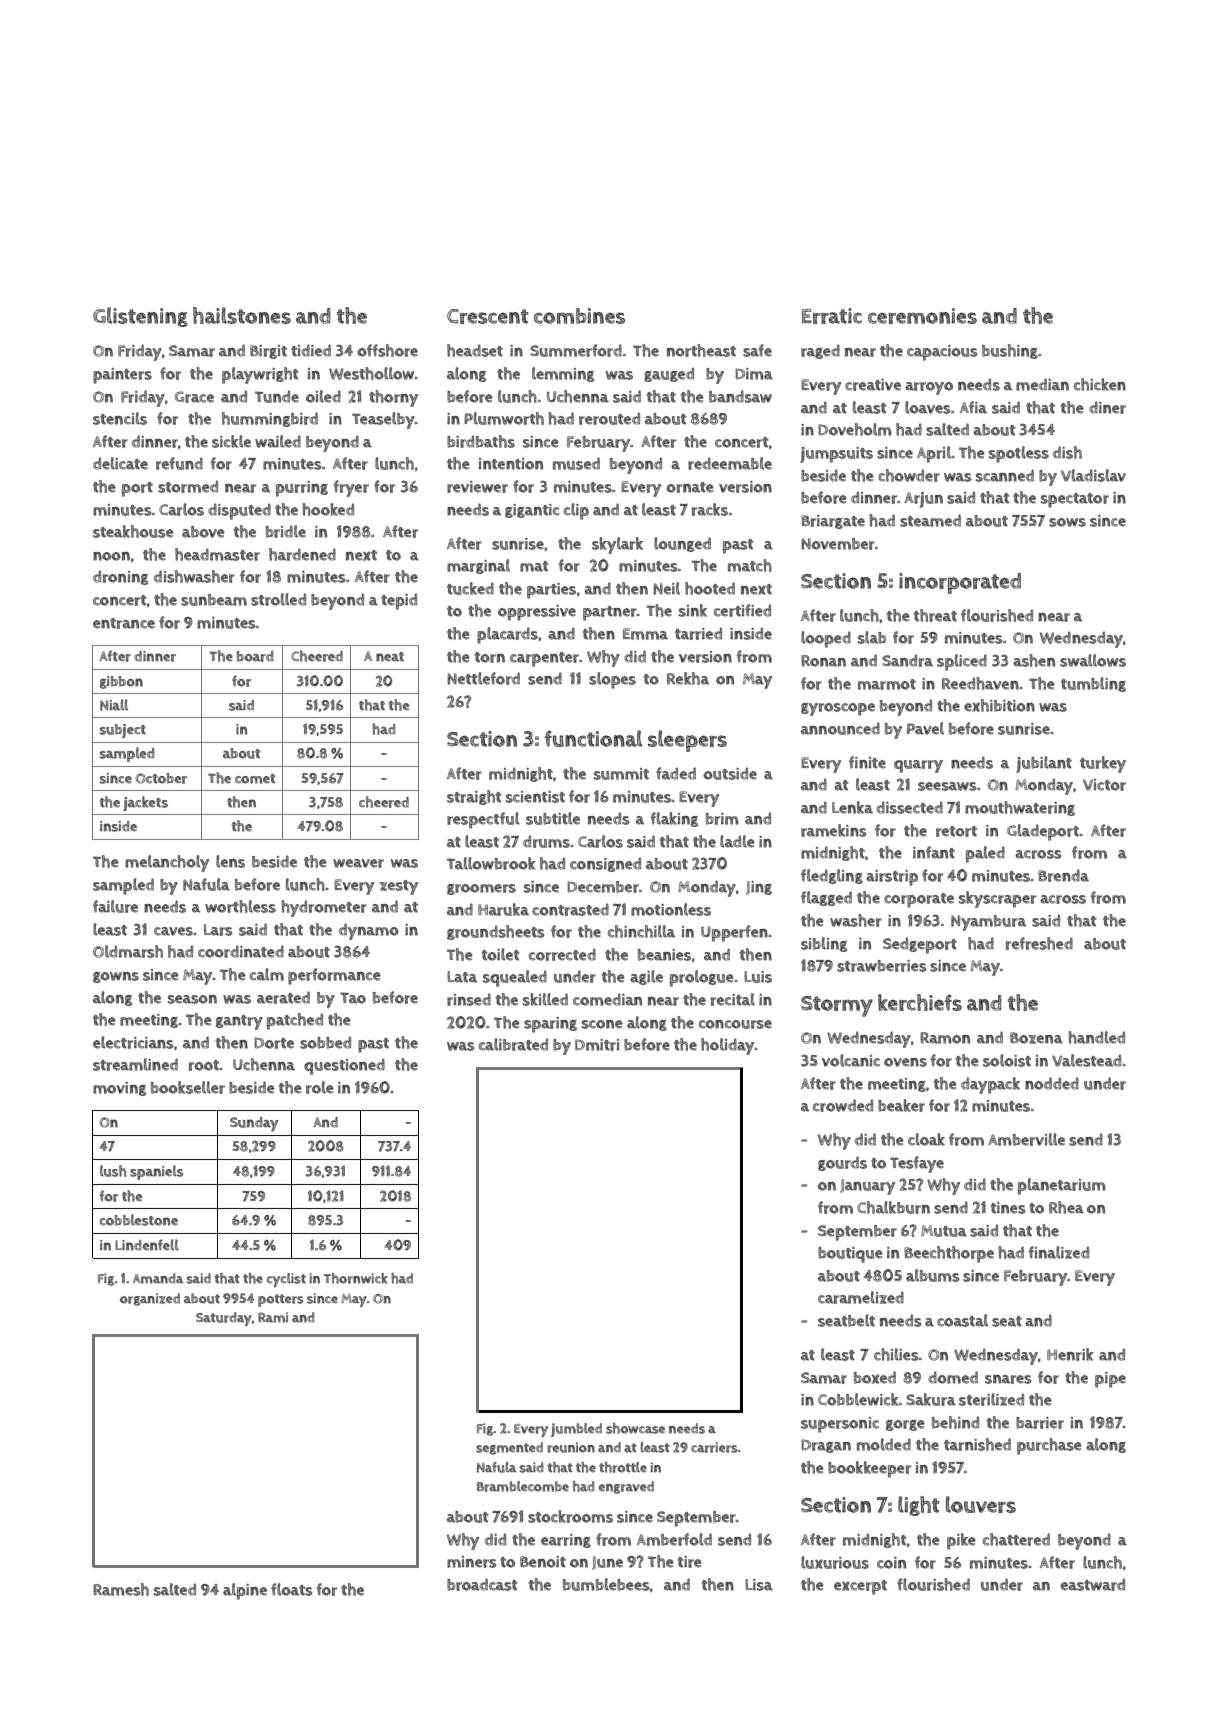 The height and width of the screenshot is (1724, 1219). I want to click on scone, so click(602, 1024).
